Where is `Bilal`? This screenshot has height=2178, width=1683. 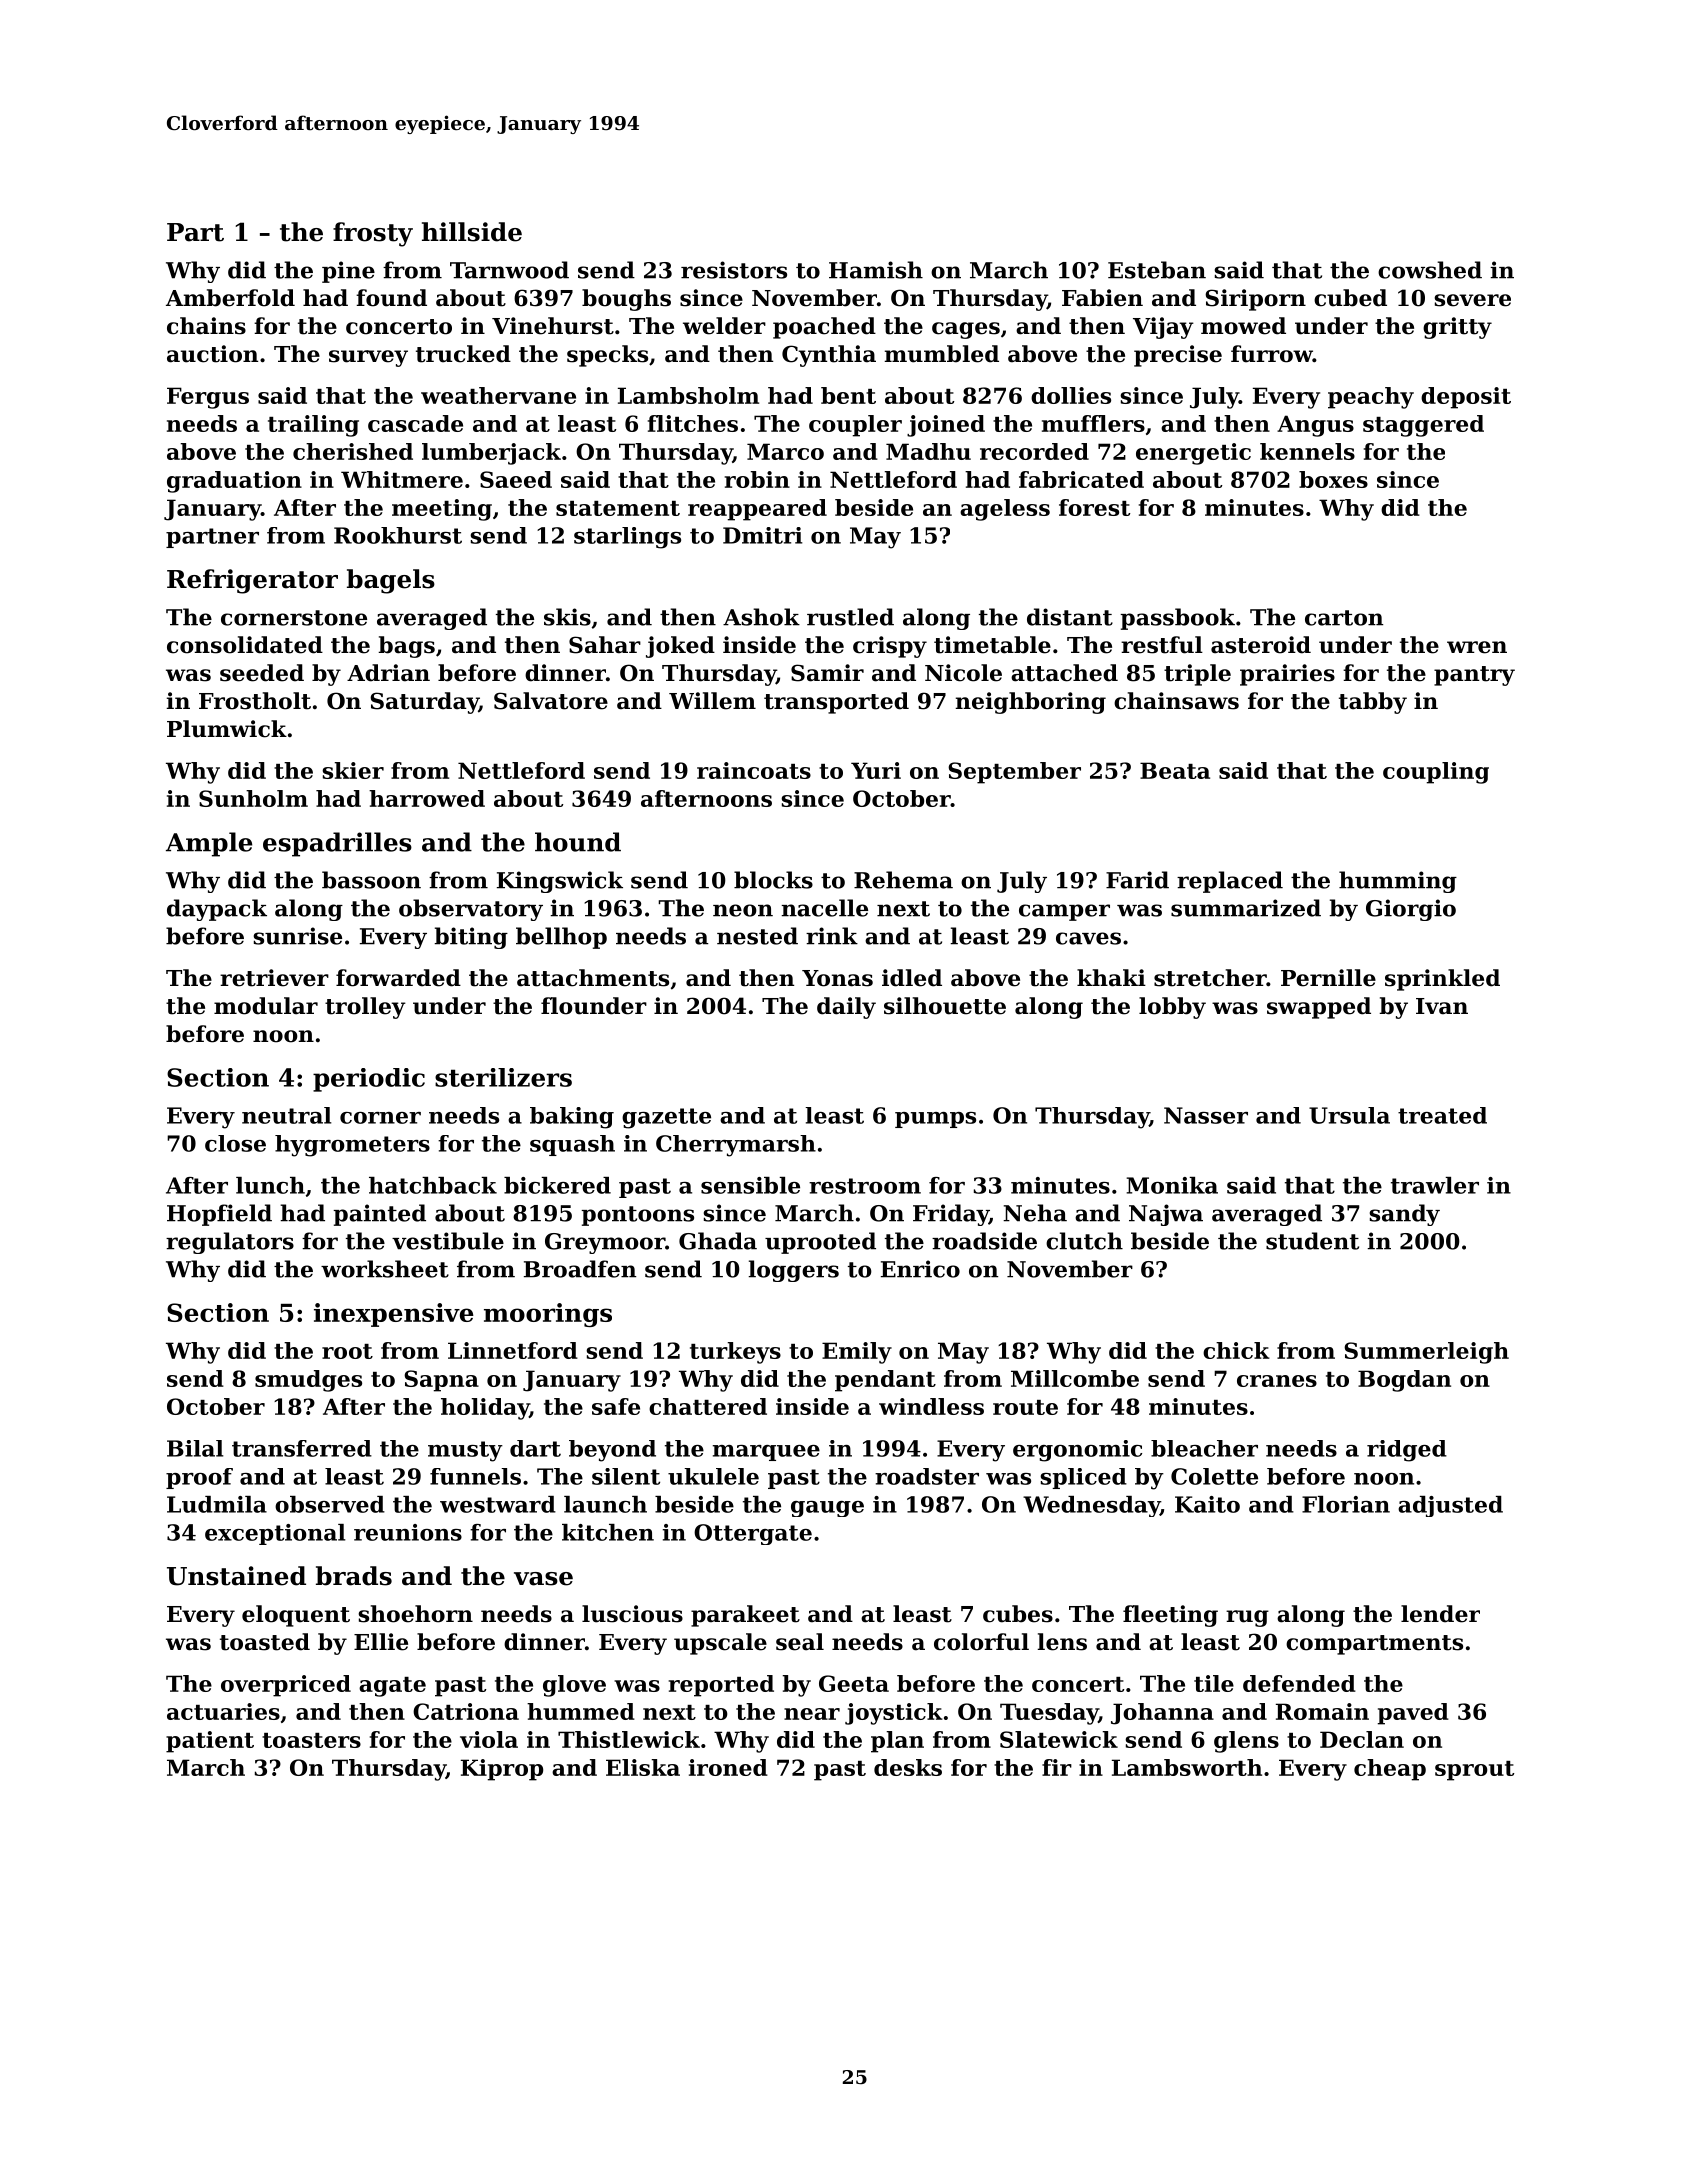 Bilal is located at coordinates (195, 1448).
